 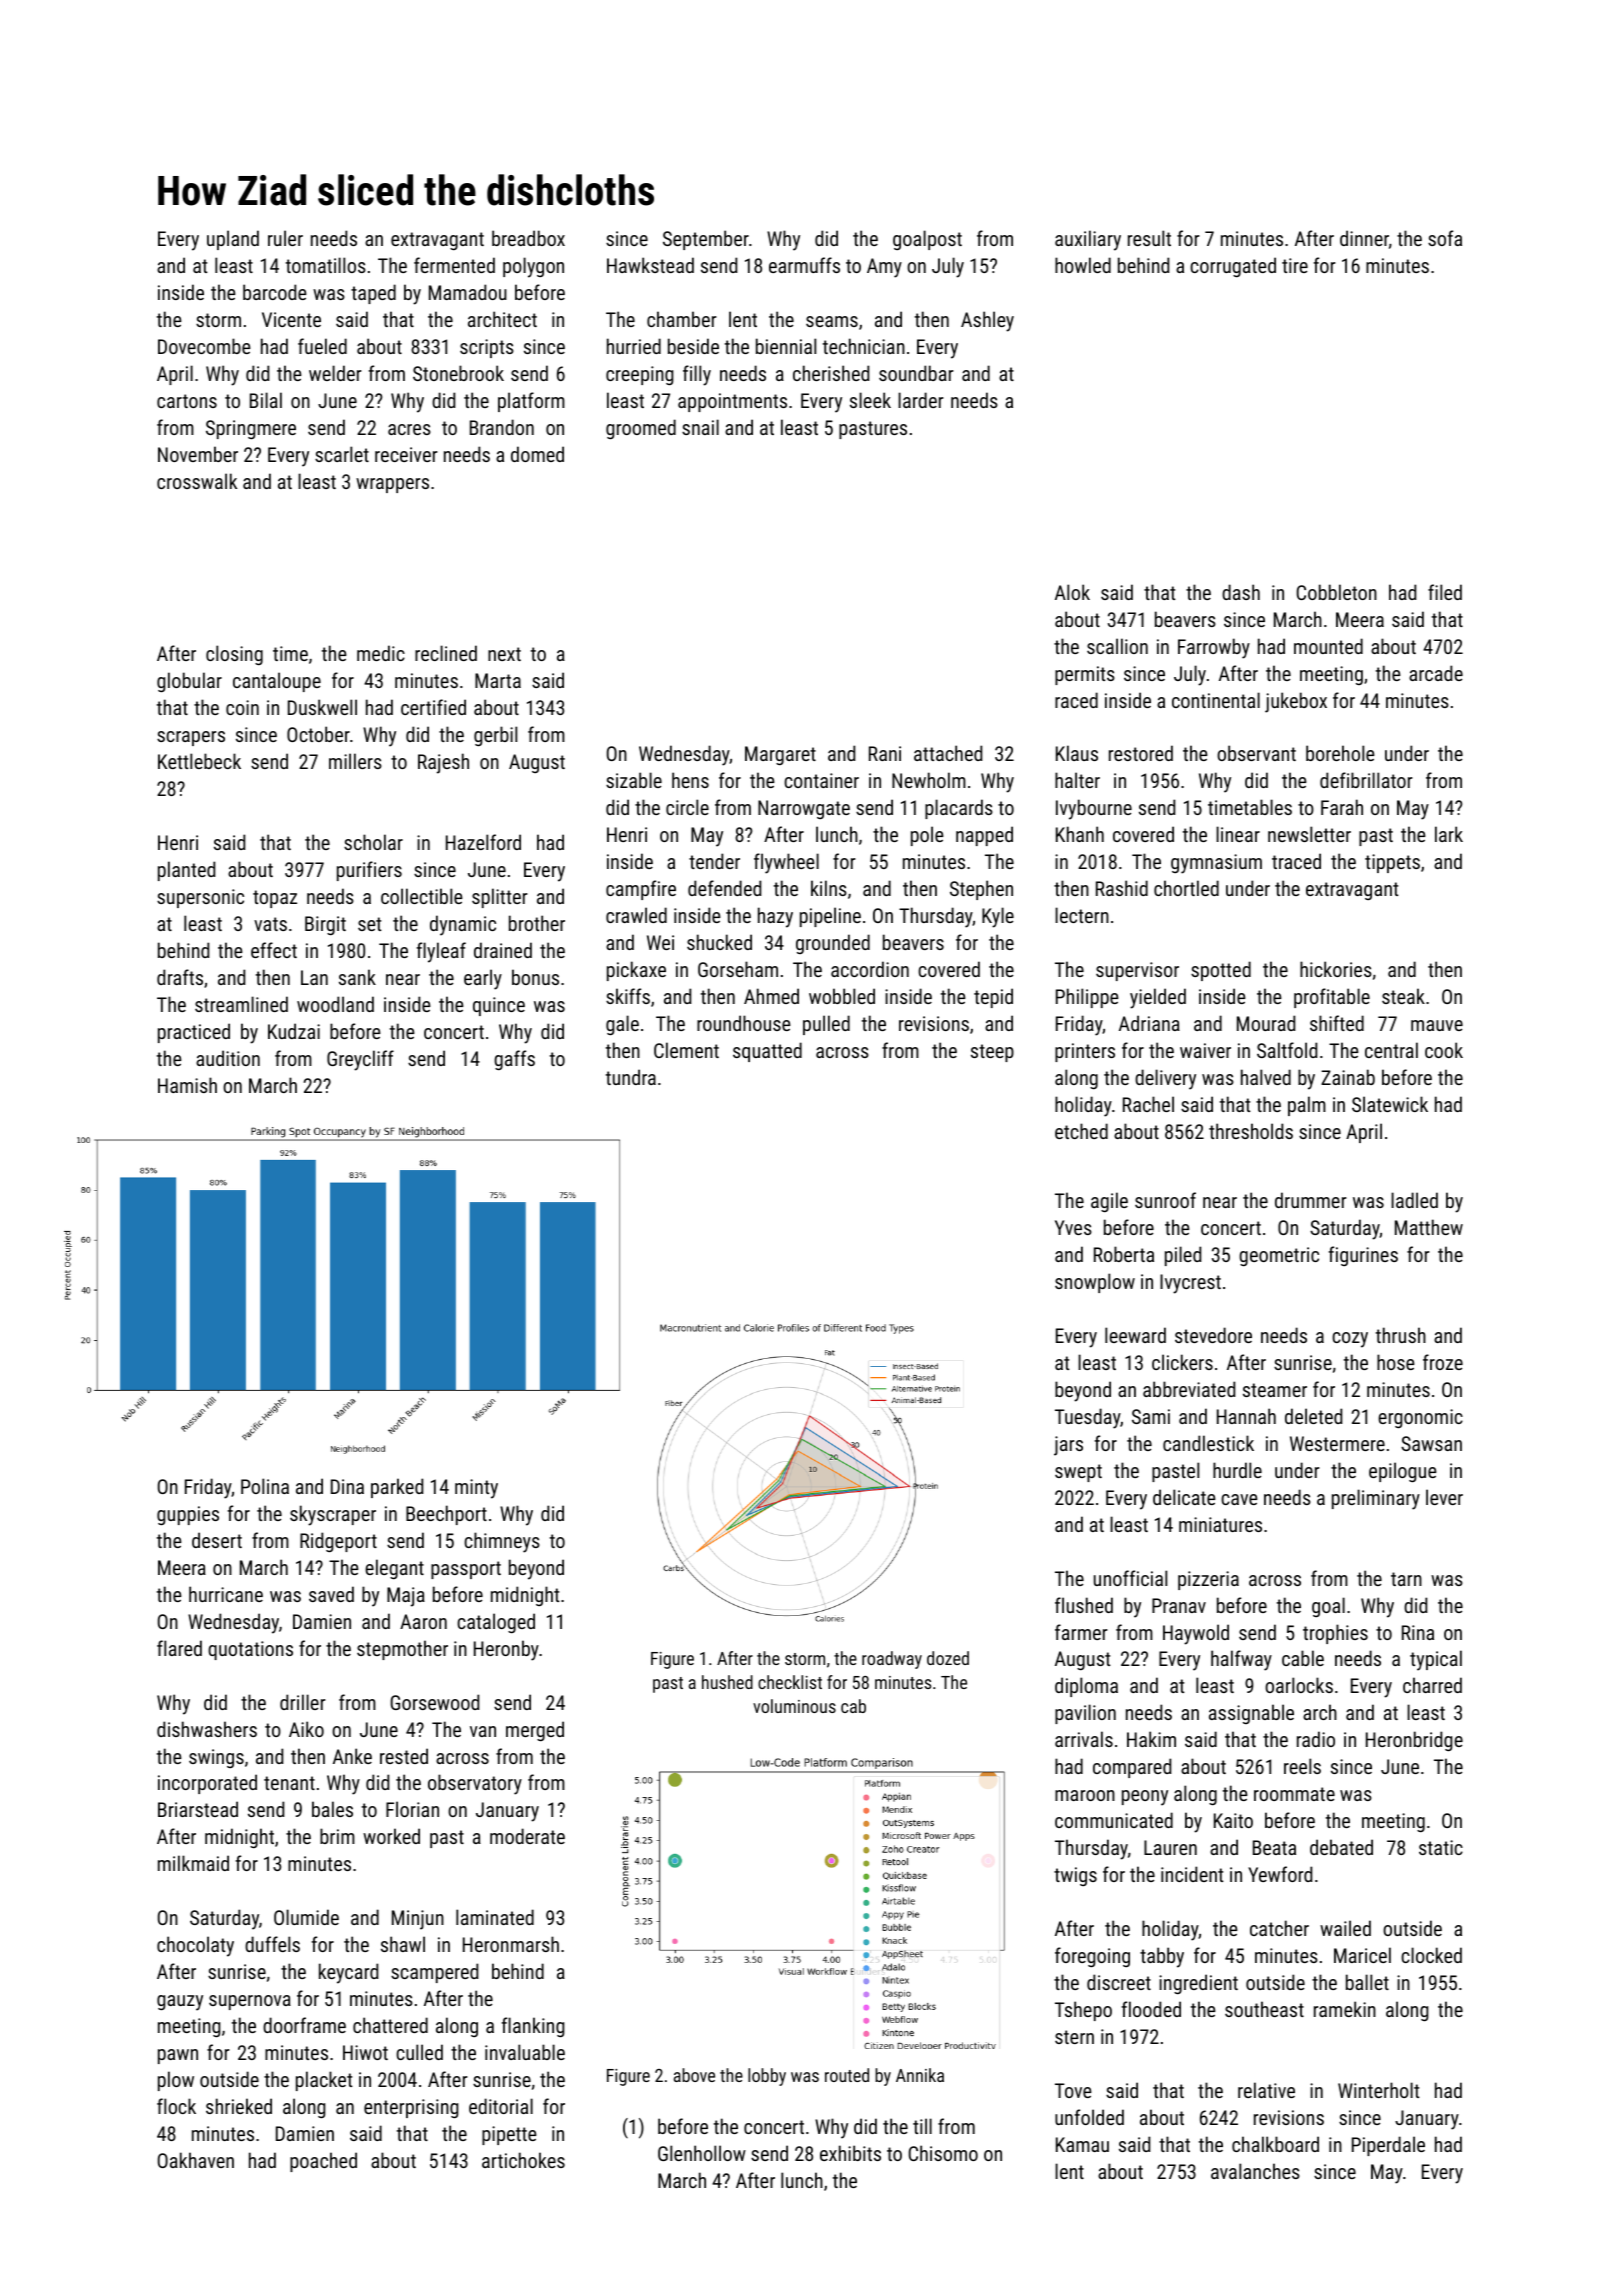 I want to click on Sawsan, so click(x=1431, y=1443).
